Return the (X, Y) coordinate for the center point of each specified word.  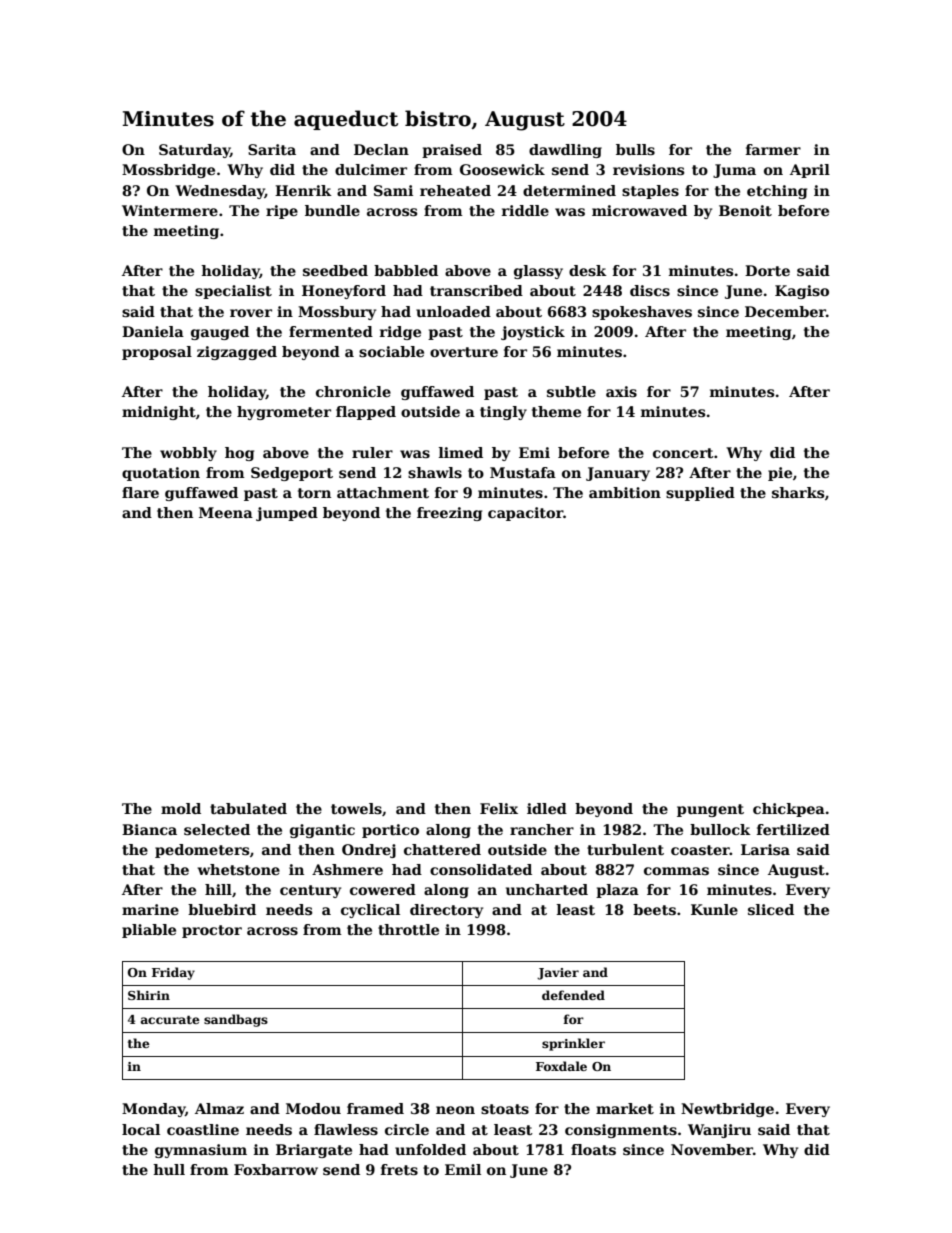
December (785, 311)
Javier (558, 974)
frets (399, 1169)
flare (140, 492)
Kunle (714, 909)
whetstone (239, 869)
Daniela (153, 331)
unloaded (453, 311)
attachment (383, 492)
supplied (700, 494)
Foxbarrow (276, 1169)
